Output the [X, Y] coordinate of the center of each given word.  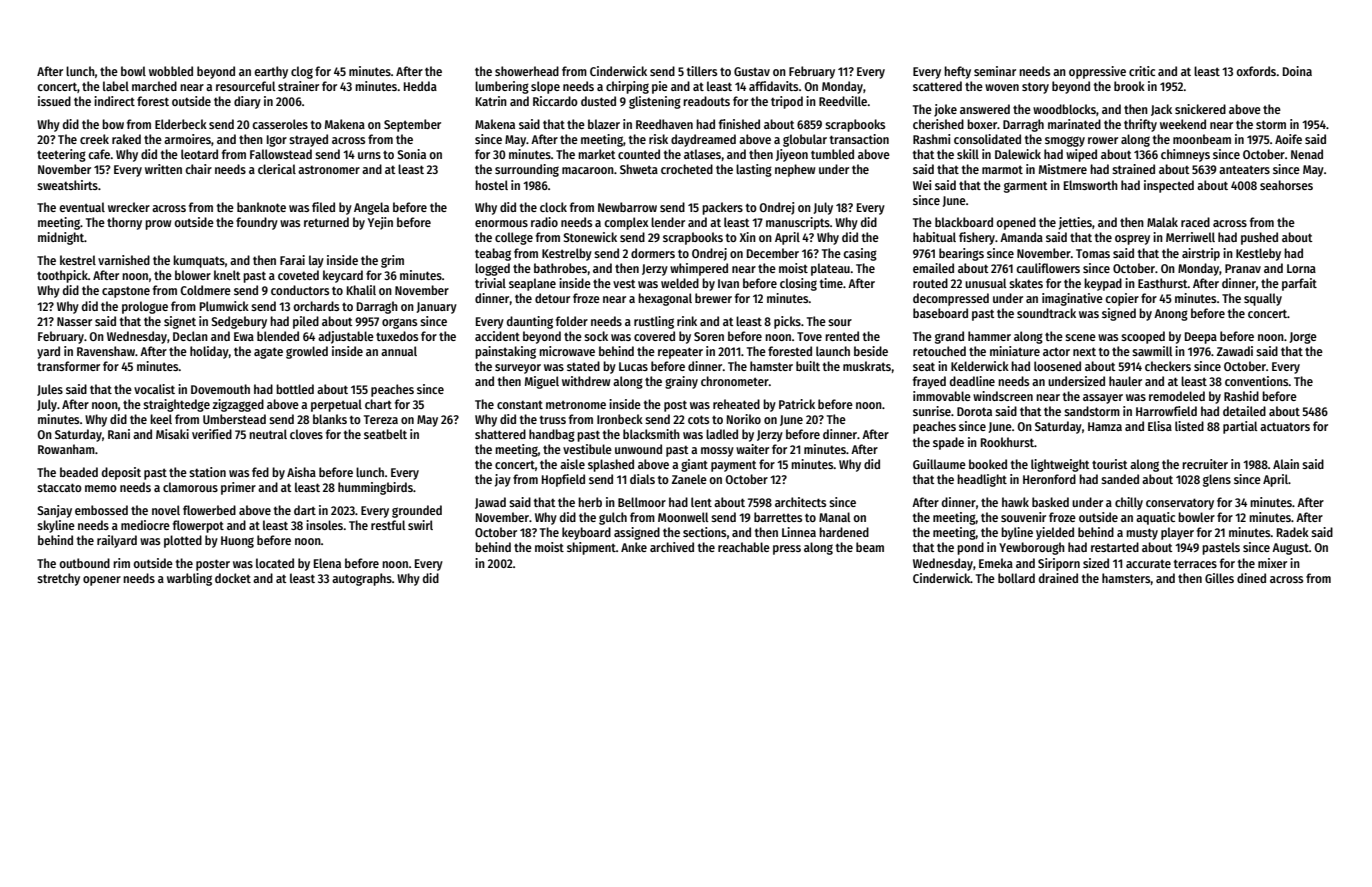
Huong [237, 542]
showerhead [527, 71]
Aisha [301, 472]
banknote [261, 207]
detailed [1244, 411]
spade [948, 443]
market [597, 154]
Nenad [1307, 154]
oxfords [1256, 71]
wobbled [171, 71]
